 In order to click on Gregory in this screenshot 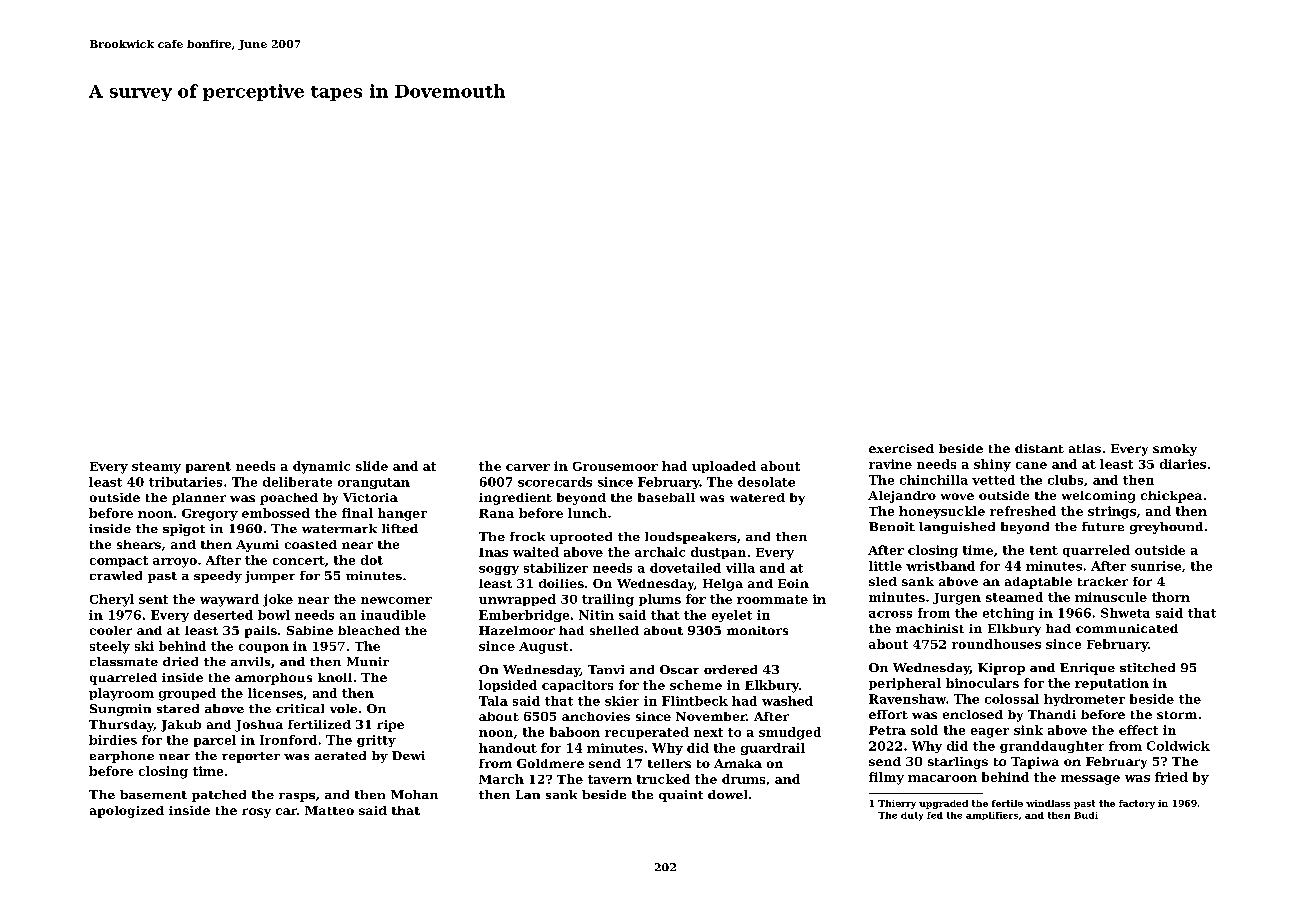, I will do `click(210, 515)`.
